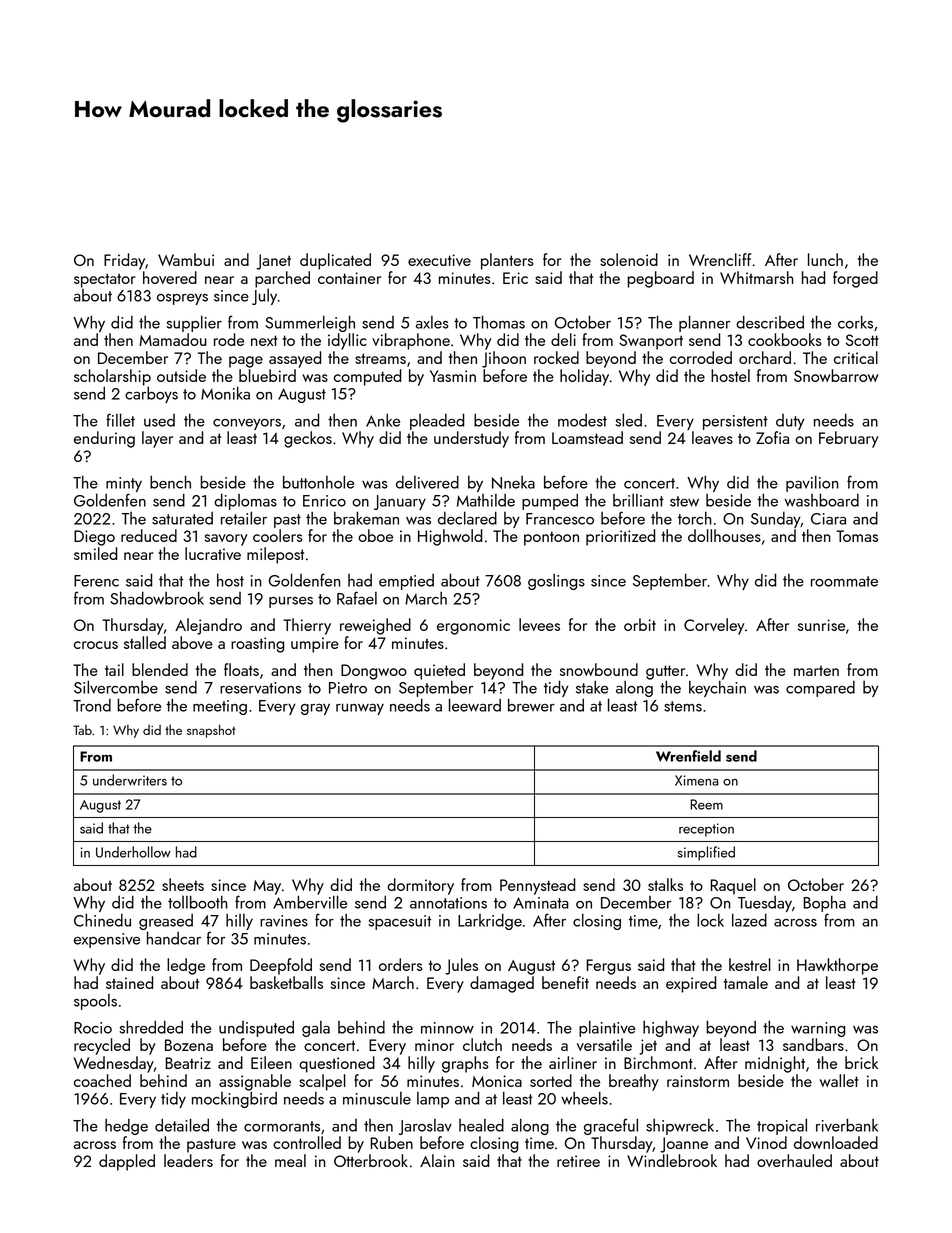 The width and height of the screenshot is (952, 1233). What do you see at coordinates (475, 705) in the screenshot?
I see `leeward` at bounding box center [475, 705].
